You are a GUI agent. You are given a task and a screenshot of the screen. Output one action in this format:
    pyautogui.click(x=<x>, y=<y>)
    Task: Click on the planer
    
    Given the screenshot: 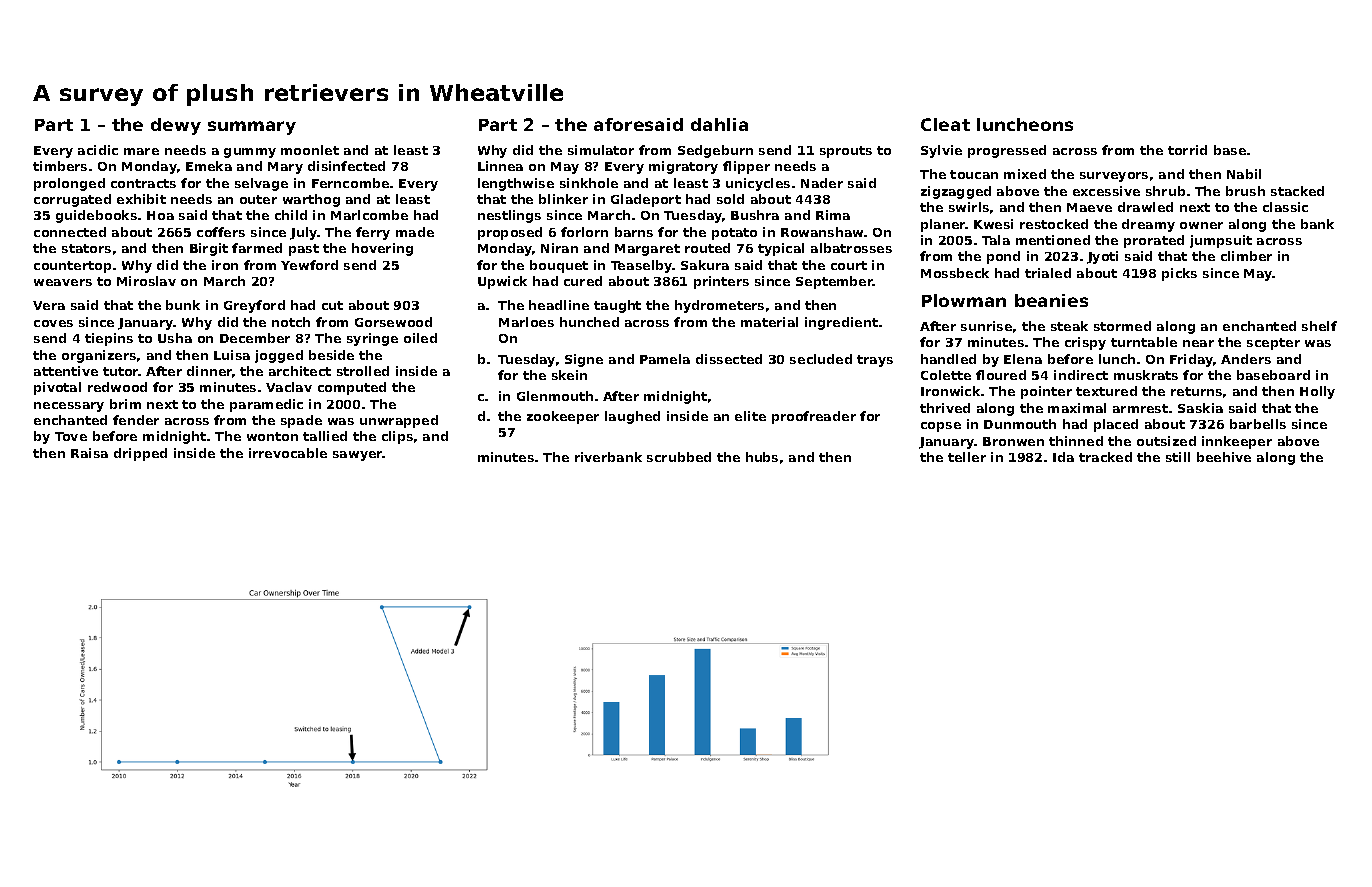 What is the action you would take?
    pyautogui.click(x=943, y=225)
